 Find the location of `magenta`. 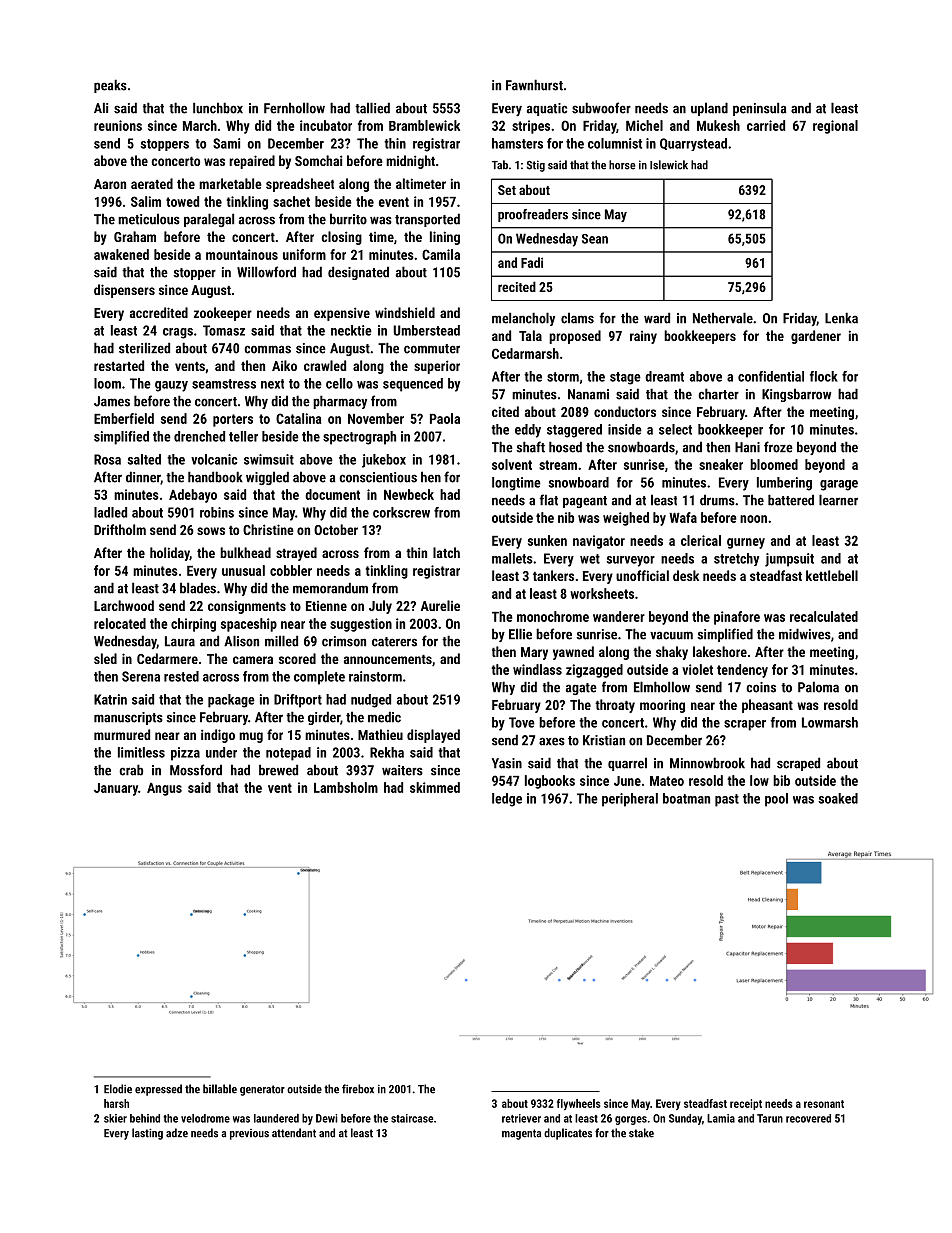

magenta is located at coordinates (521, 1134).
